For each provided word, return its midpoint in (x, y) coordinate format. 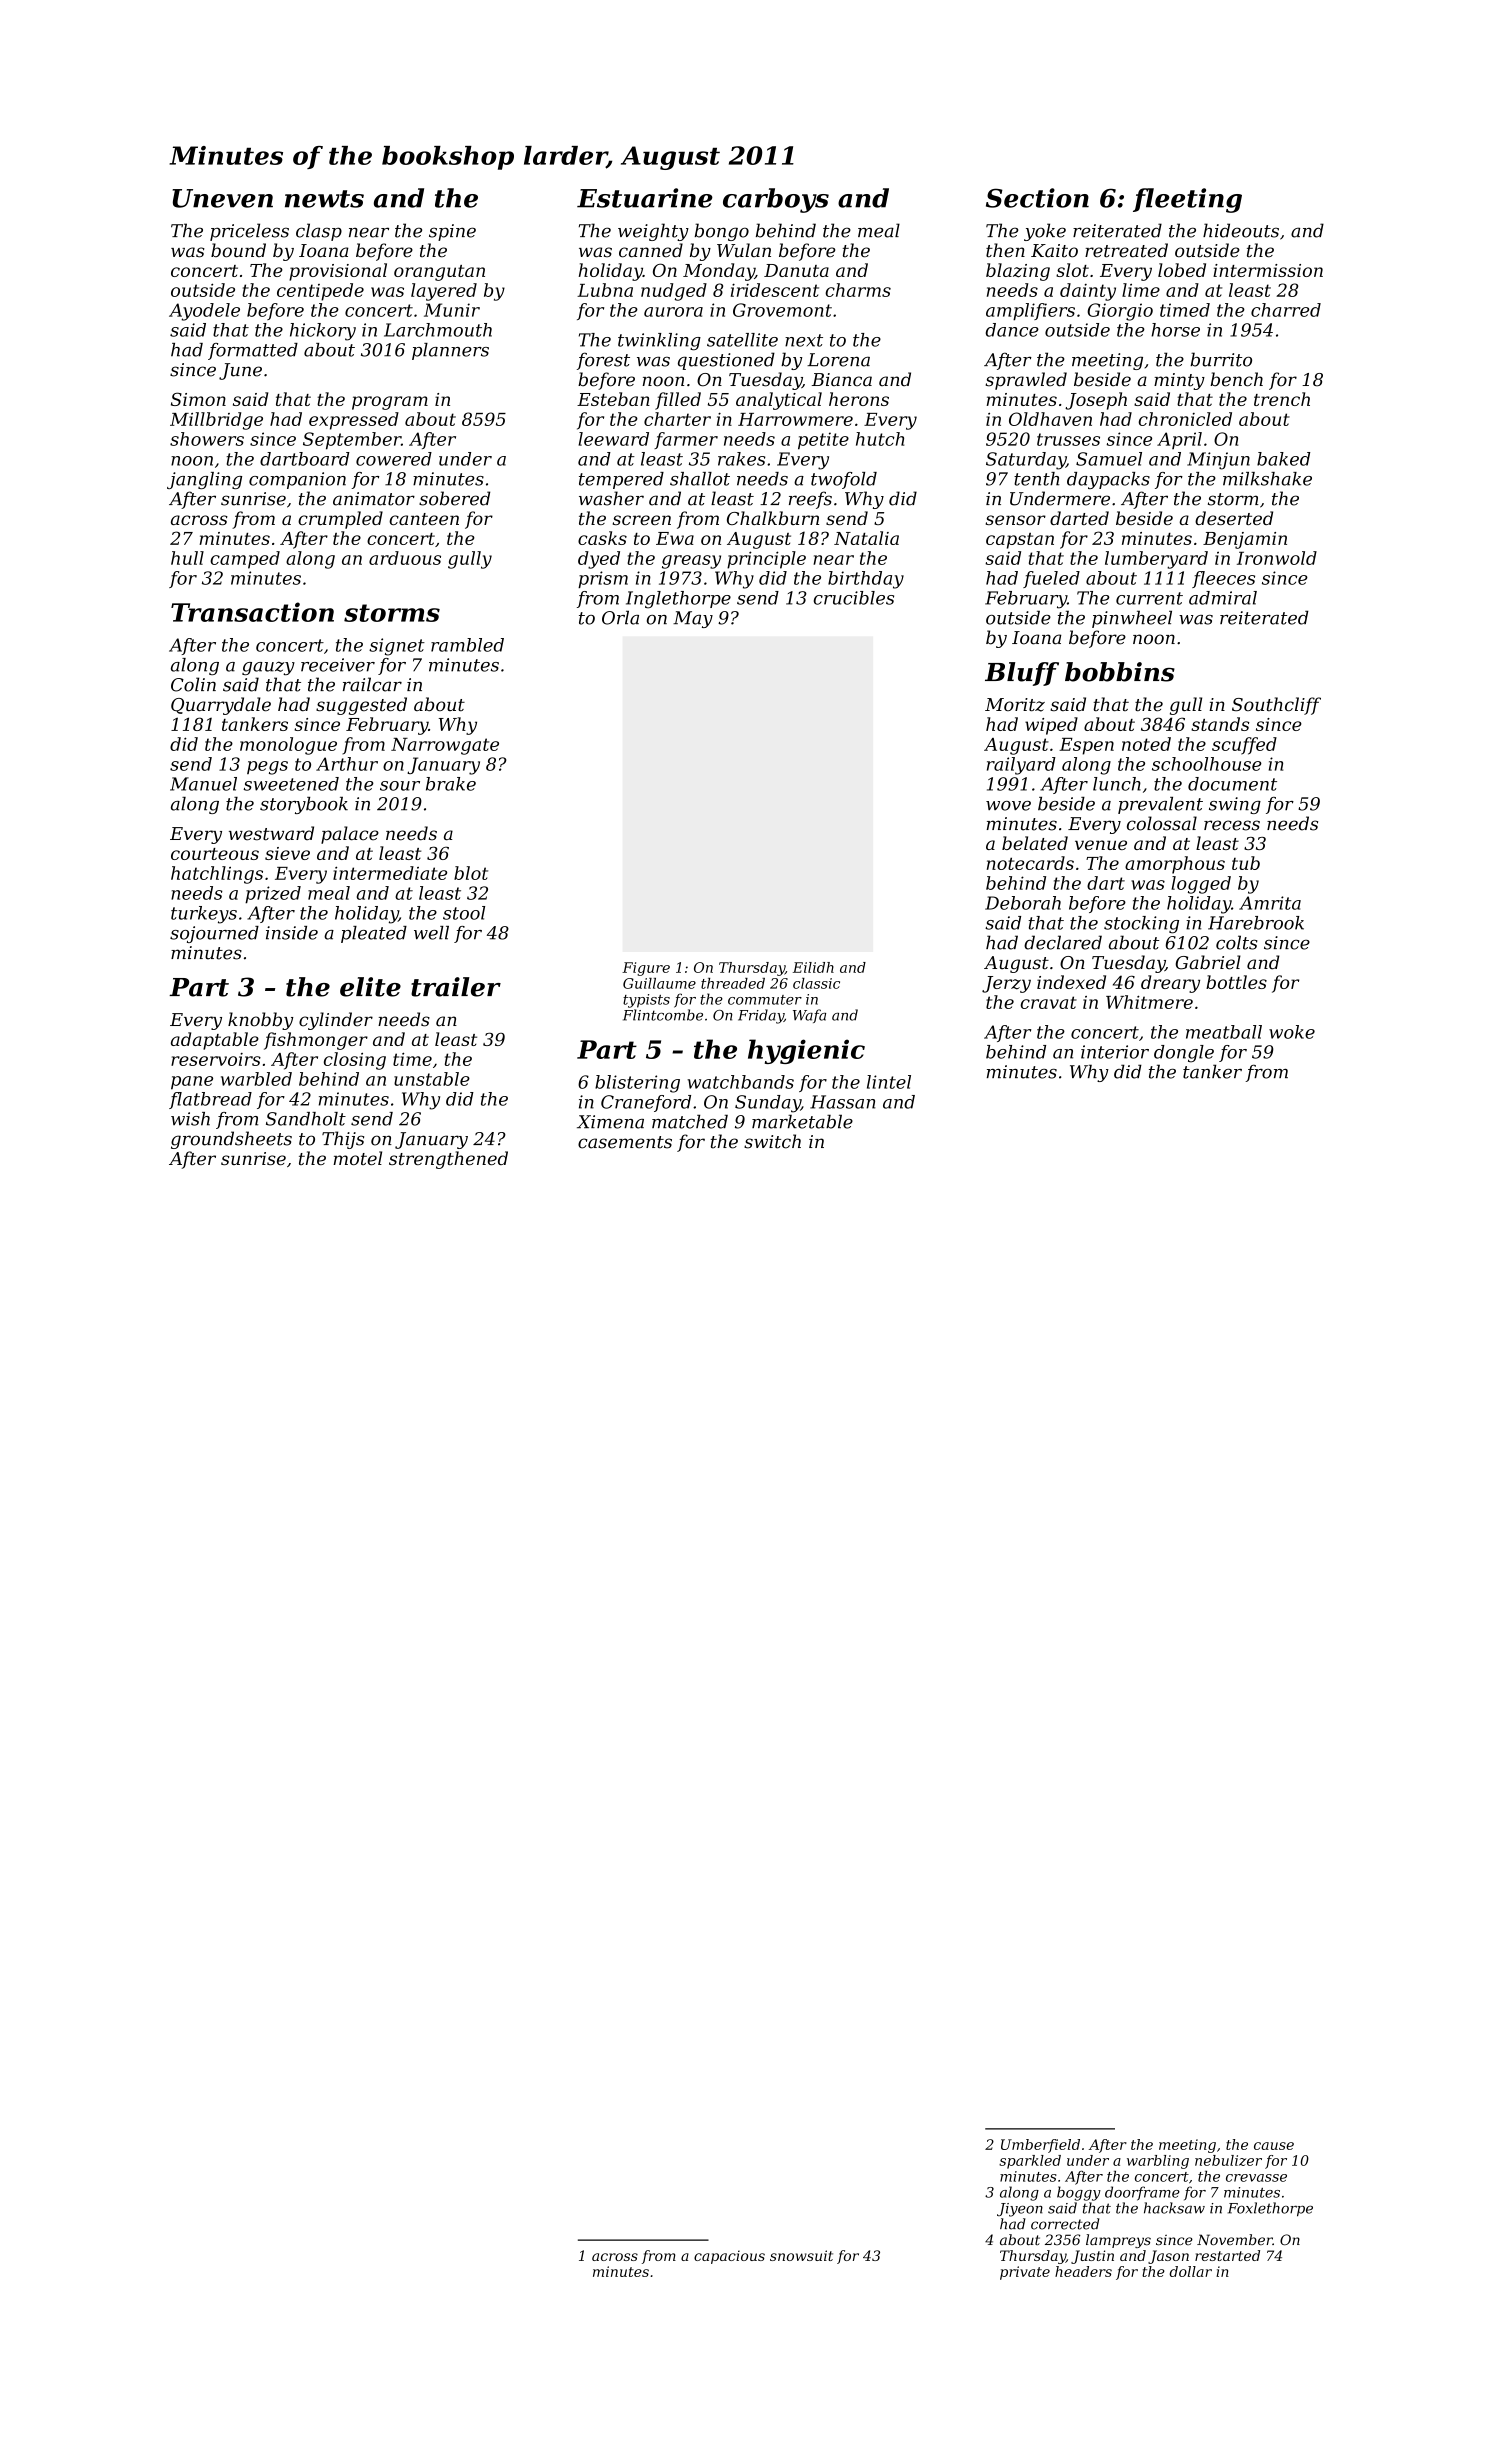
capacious (729, 2257)
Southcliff (1276, 706)
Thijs (343, 1140)
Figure (646, 969)
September (352, 441)
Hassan (842, 1102)
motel (357, 1158)
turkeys (204, 915)
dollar (1190, 2271)
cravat (1049, 1002)
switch (772, 1141)
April (1179, 440)
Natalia (866, 538)
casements (625, 1142)
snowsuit (801, 2255)
